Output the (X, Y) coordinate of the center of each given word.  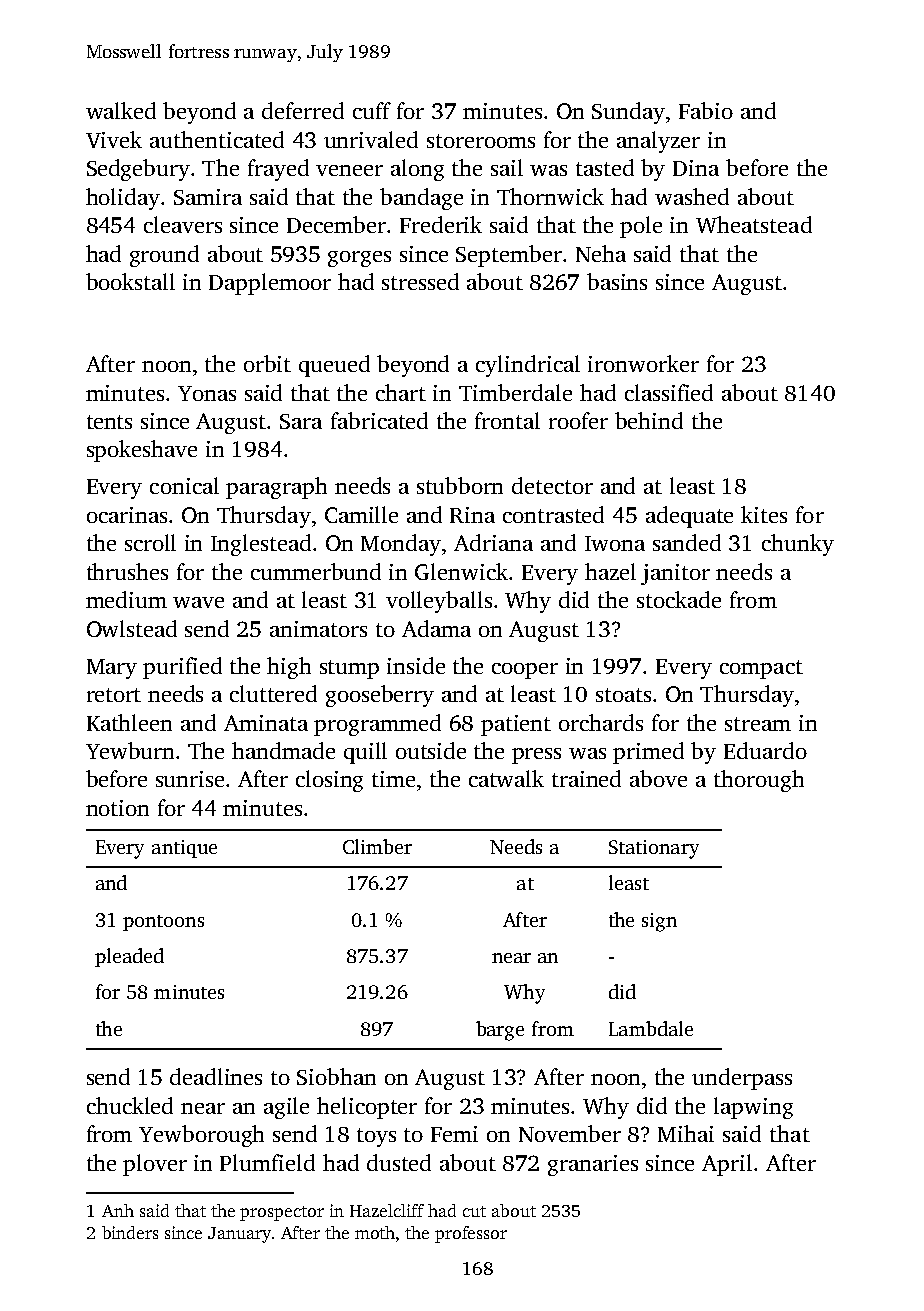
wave (198, 602)
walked (121, 110)
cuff (372, 110)
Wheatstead (754, 224)
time (393, 779)
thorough (759, 781)
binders (130, 1232)
